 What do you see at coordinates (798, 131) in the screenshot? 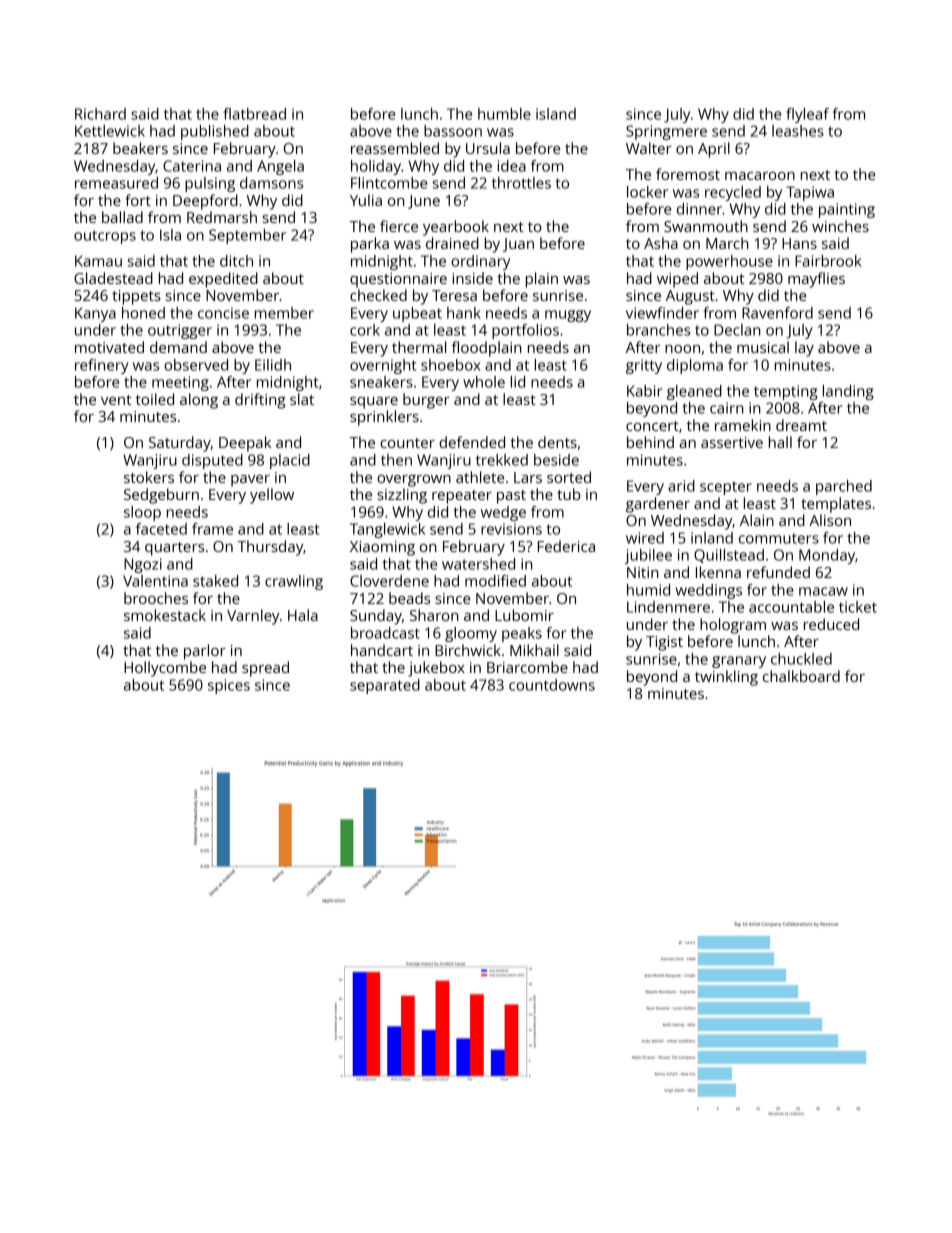
I see `leashes` at bounding box center [798, 131].
